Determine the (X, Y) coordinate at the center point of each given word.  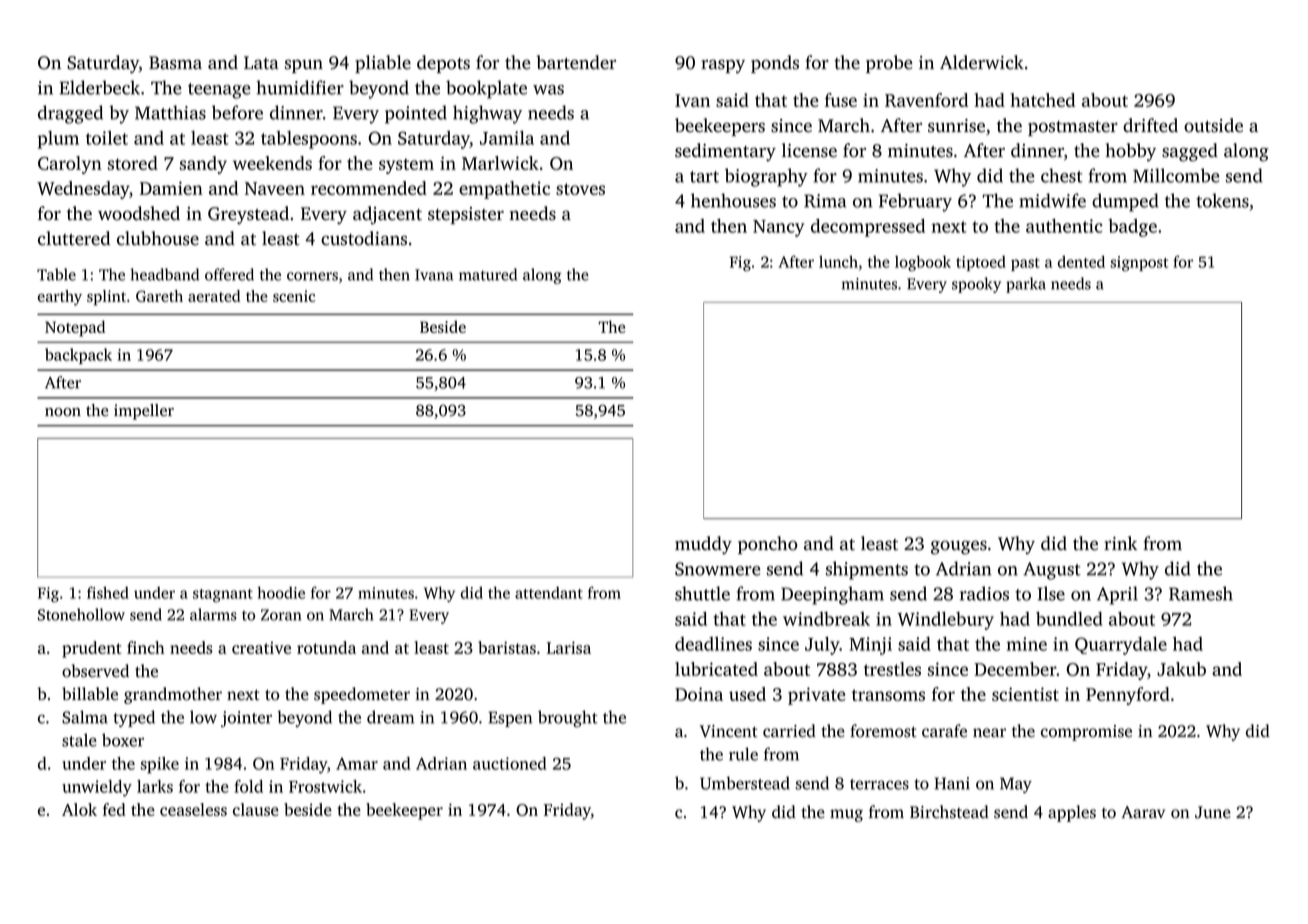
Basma (175, 63)
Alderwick (982, 62)
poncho (767, 545)
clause (256, 809)
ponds (775, 64)
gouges (959, 547)
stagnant (223, 595)
